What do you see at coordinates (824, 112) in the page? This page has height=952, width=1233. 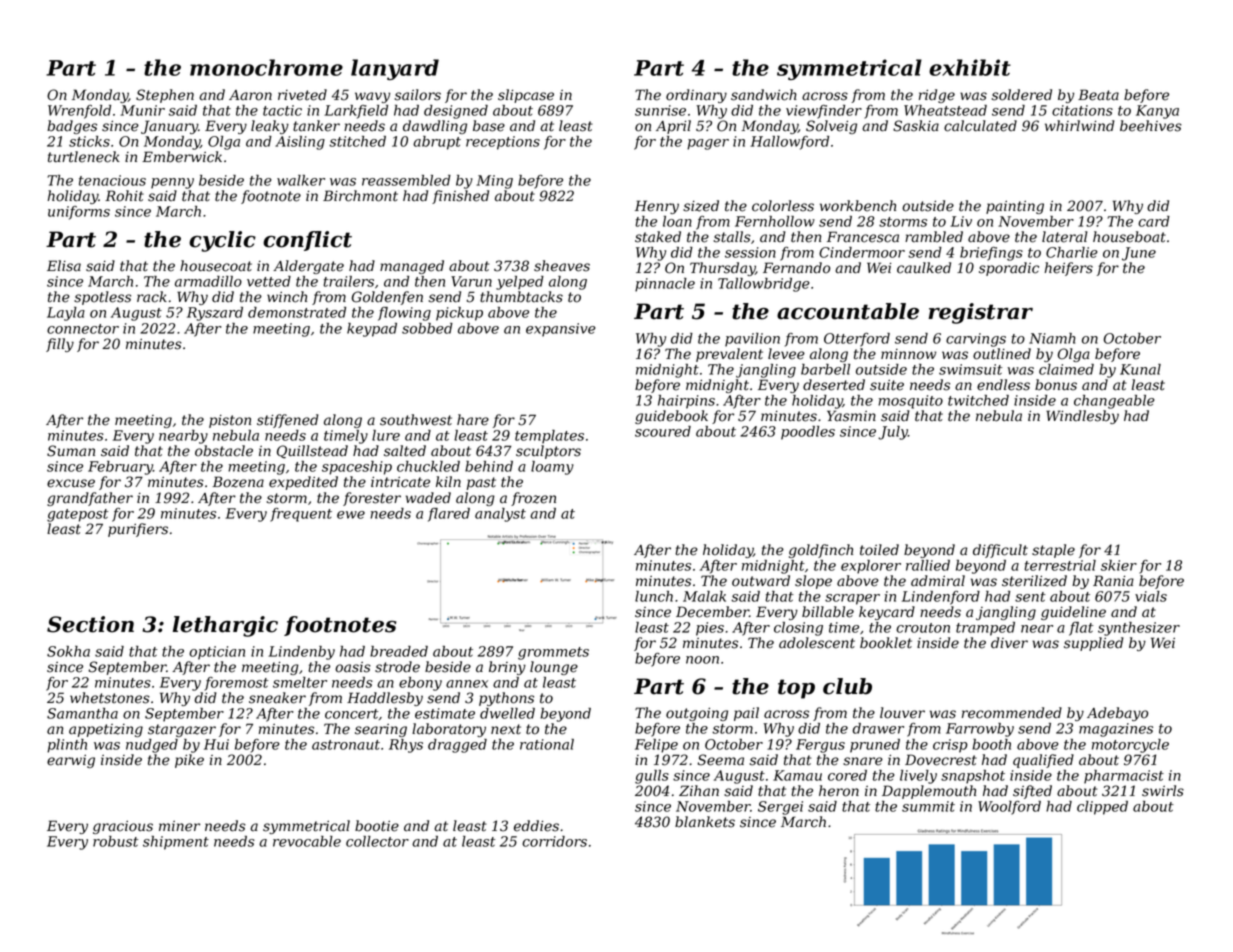 I see `viewfinder` at bounding box center [824, 112].
